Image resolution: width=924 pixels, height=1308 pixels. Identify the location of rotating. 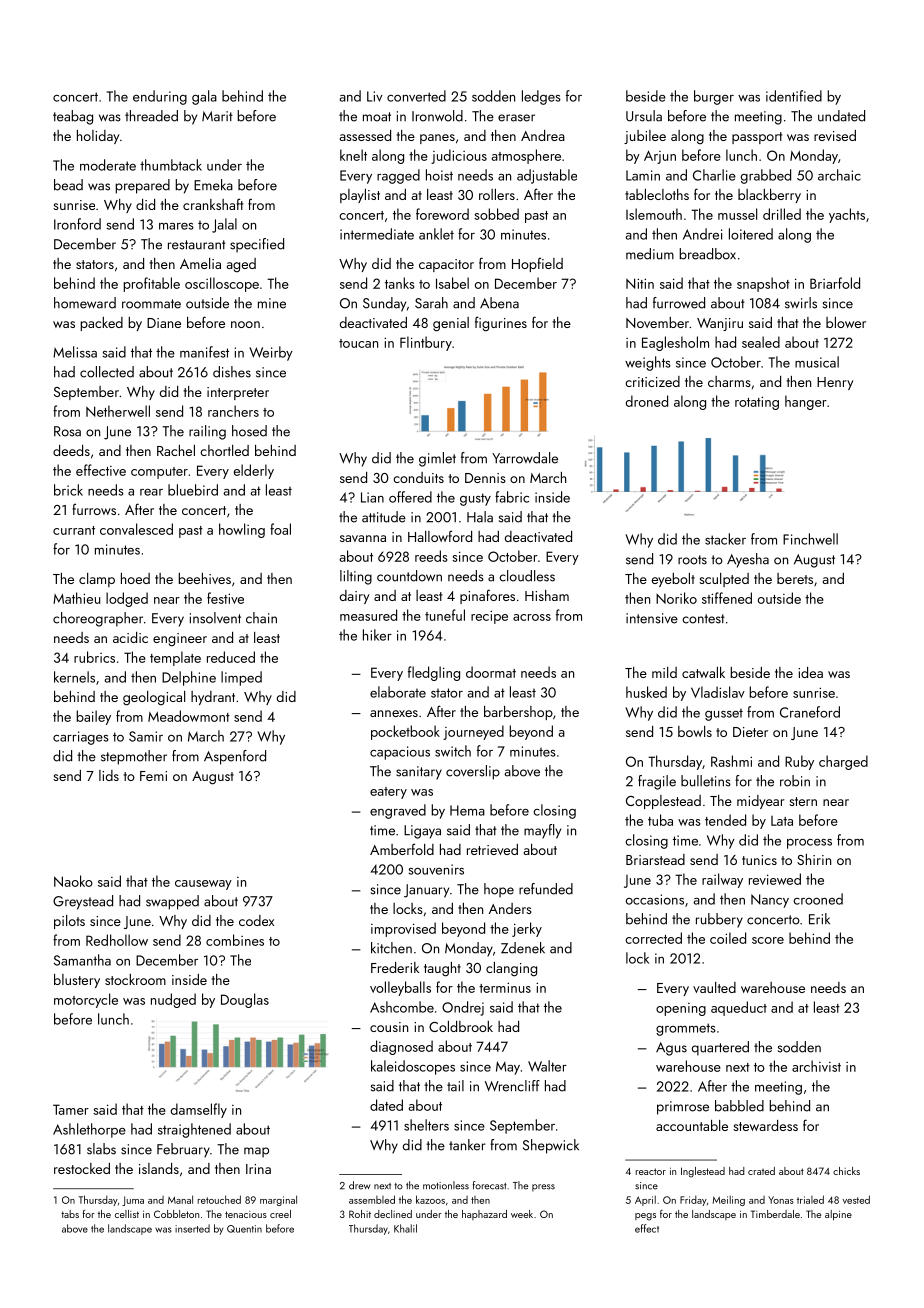
(757, 403).
